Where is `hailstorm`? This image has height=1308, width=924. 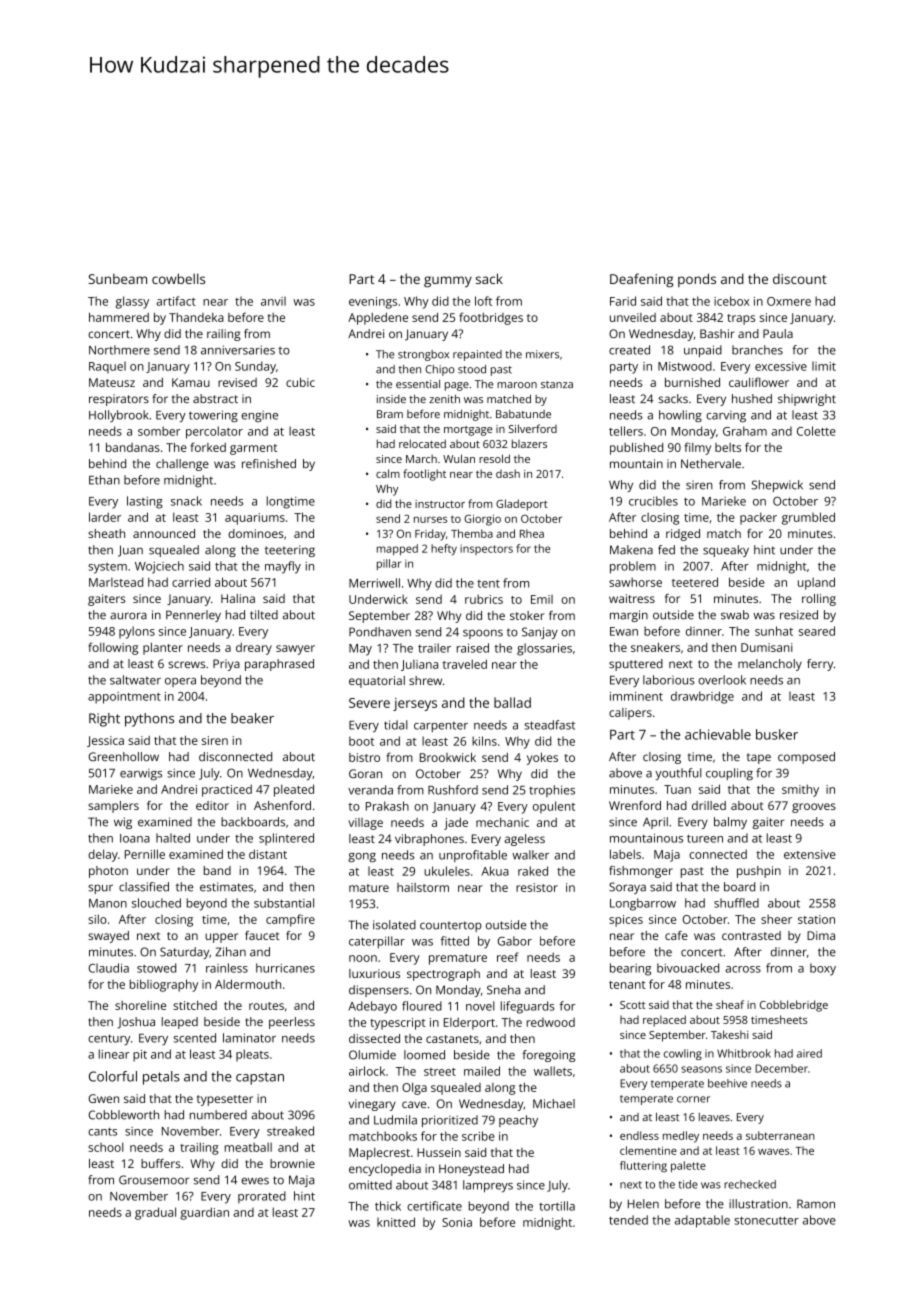 hailstorm is located at coordinates (423, 887).
